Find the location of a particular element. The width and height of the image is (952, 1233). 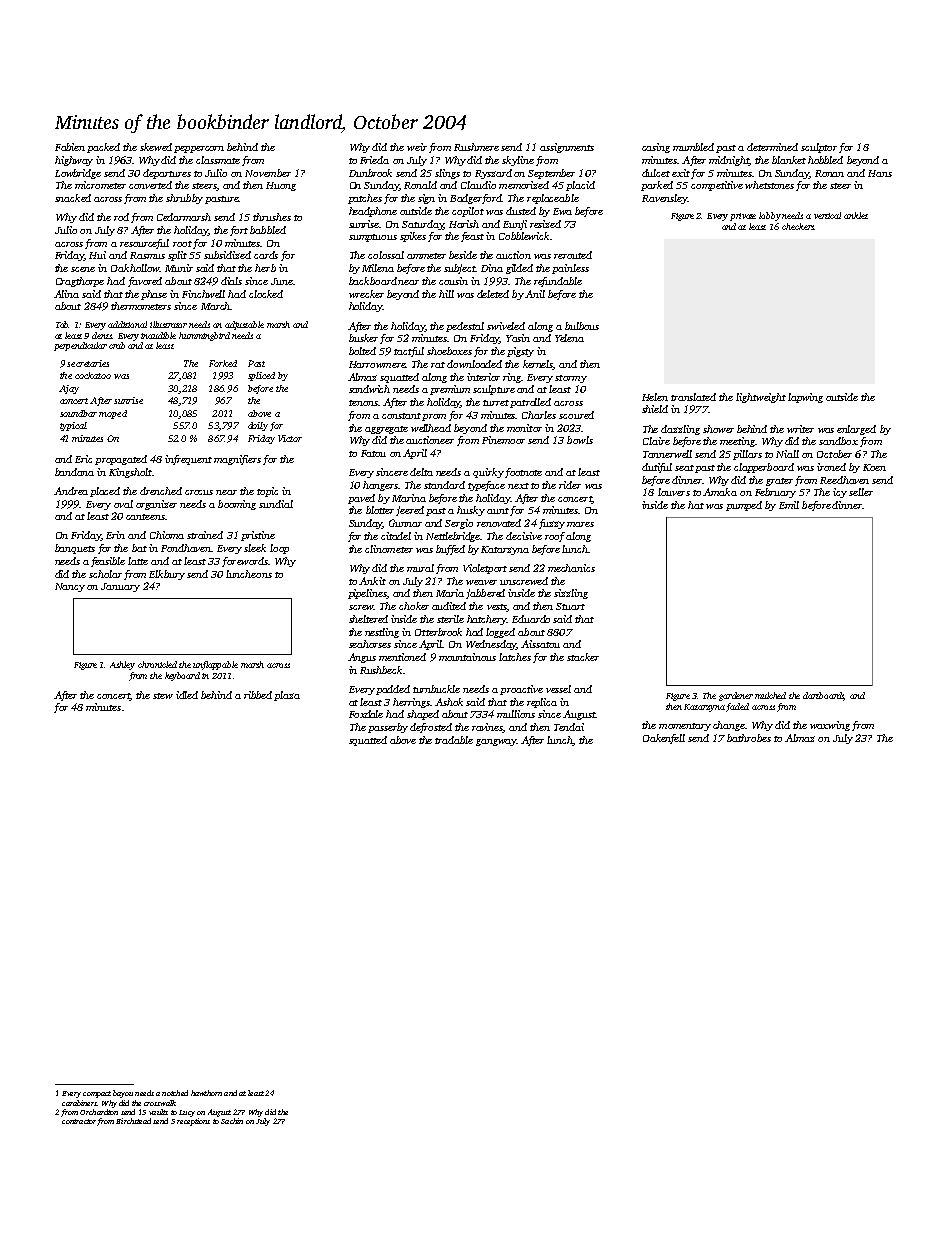

painless is located at coordinates (570, 269).
